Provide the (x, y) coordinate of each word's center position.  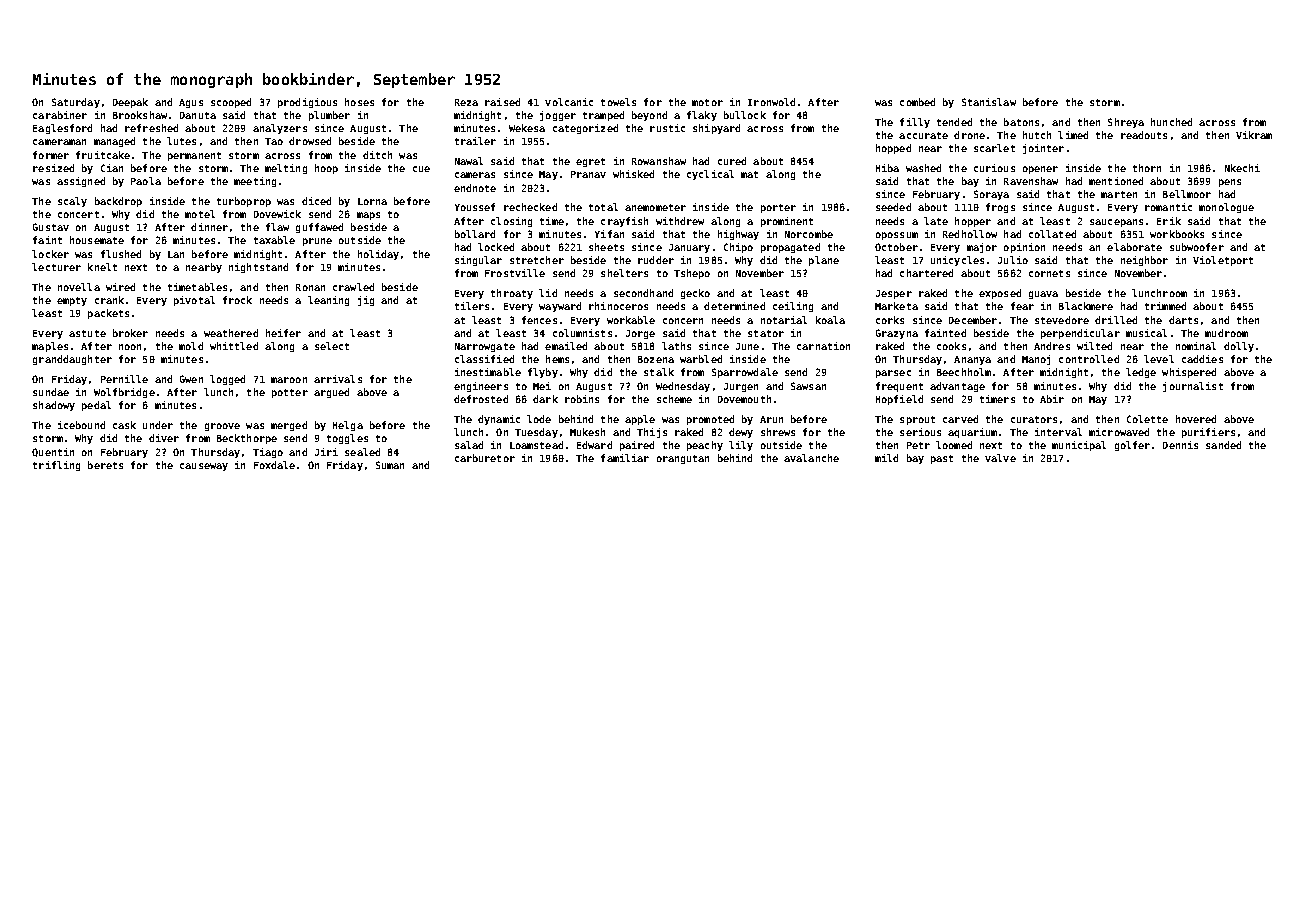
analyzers (280, 129)
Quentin (53, 452)
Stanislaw (989, 102)
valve (1000, 458)
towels (618, 102)
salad (469, 445)
